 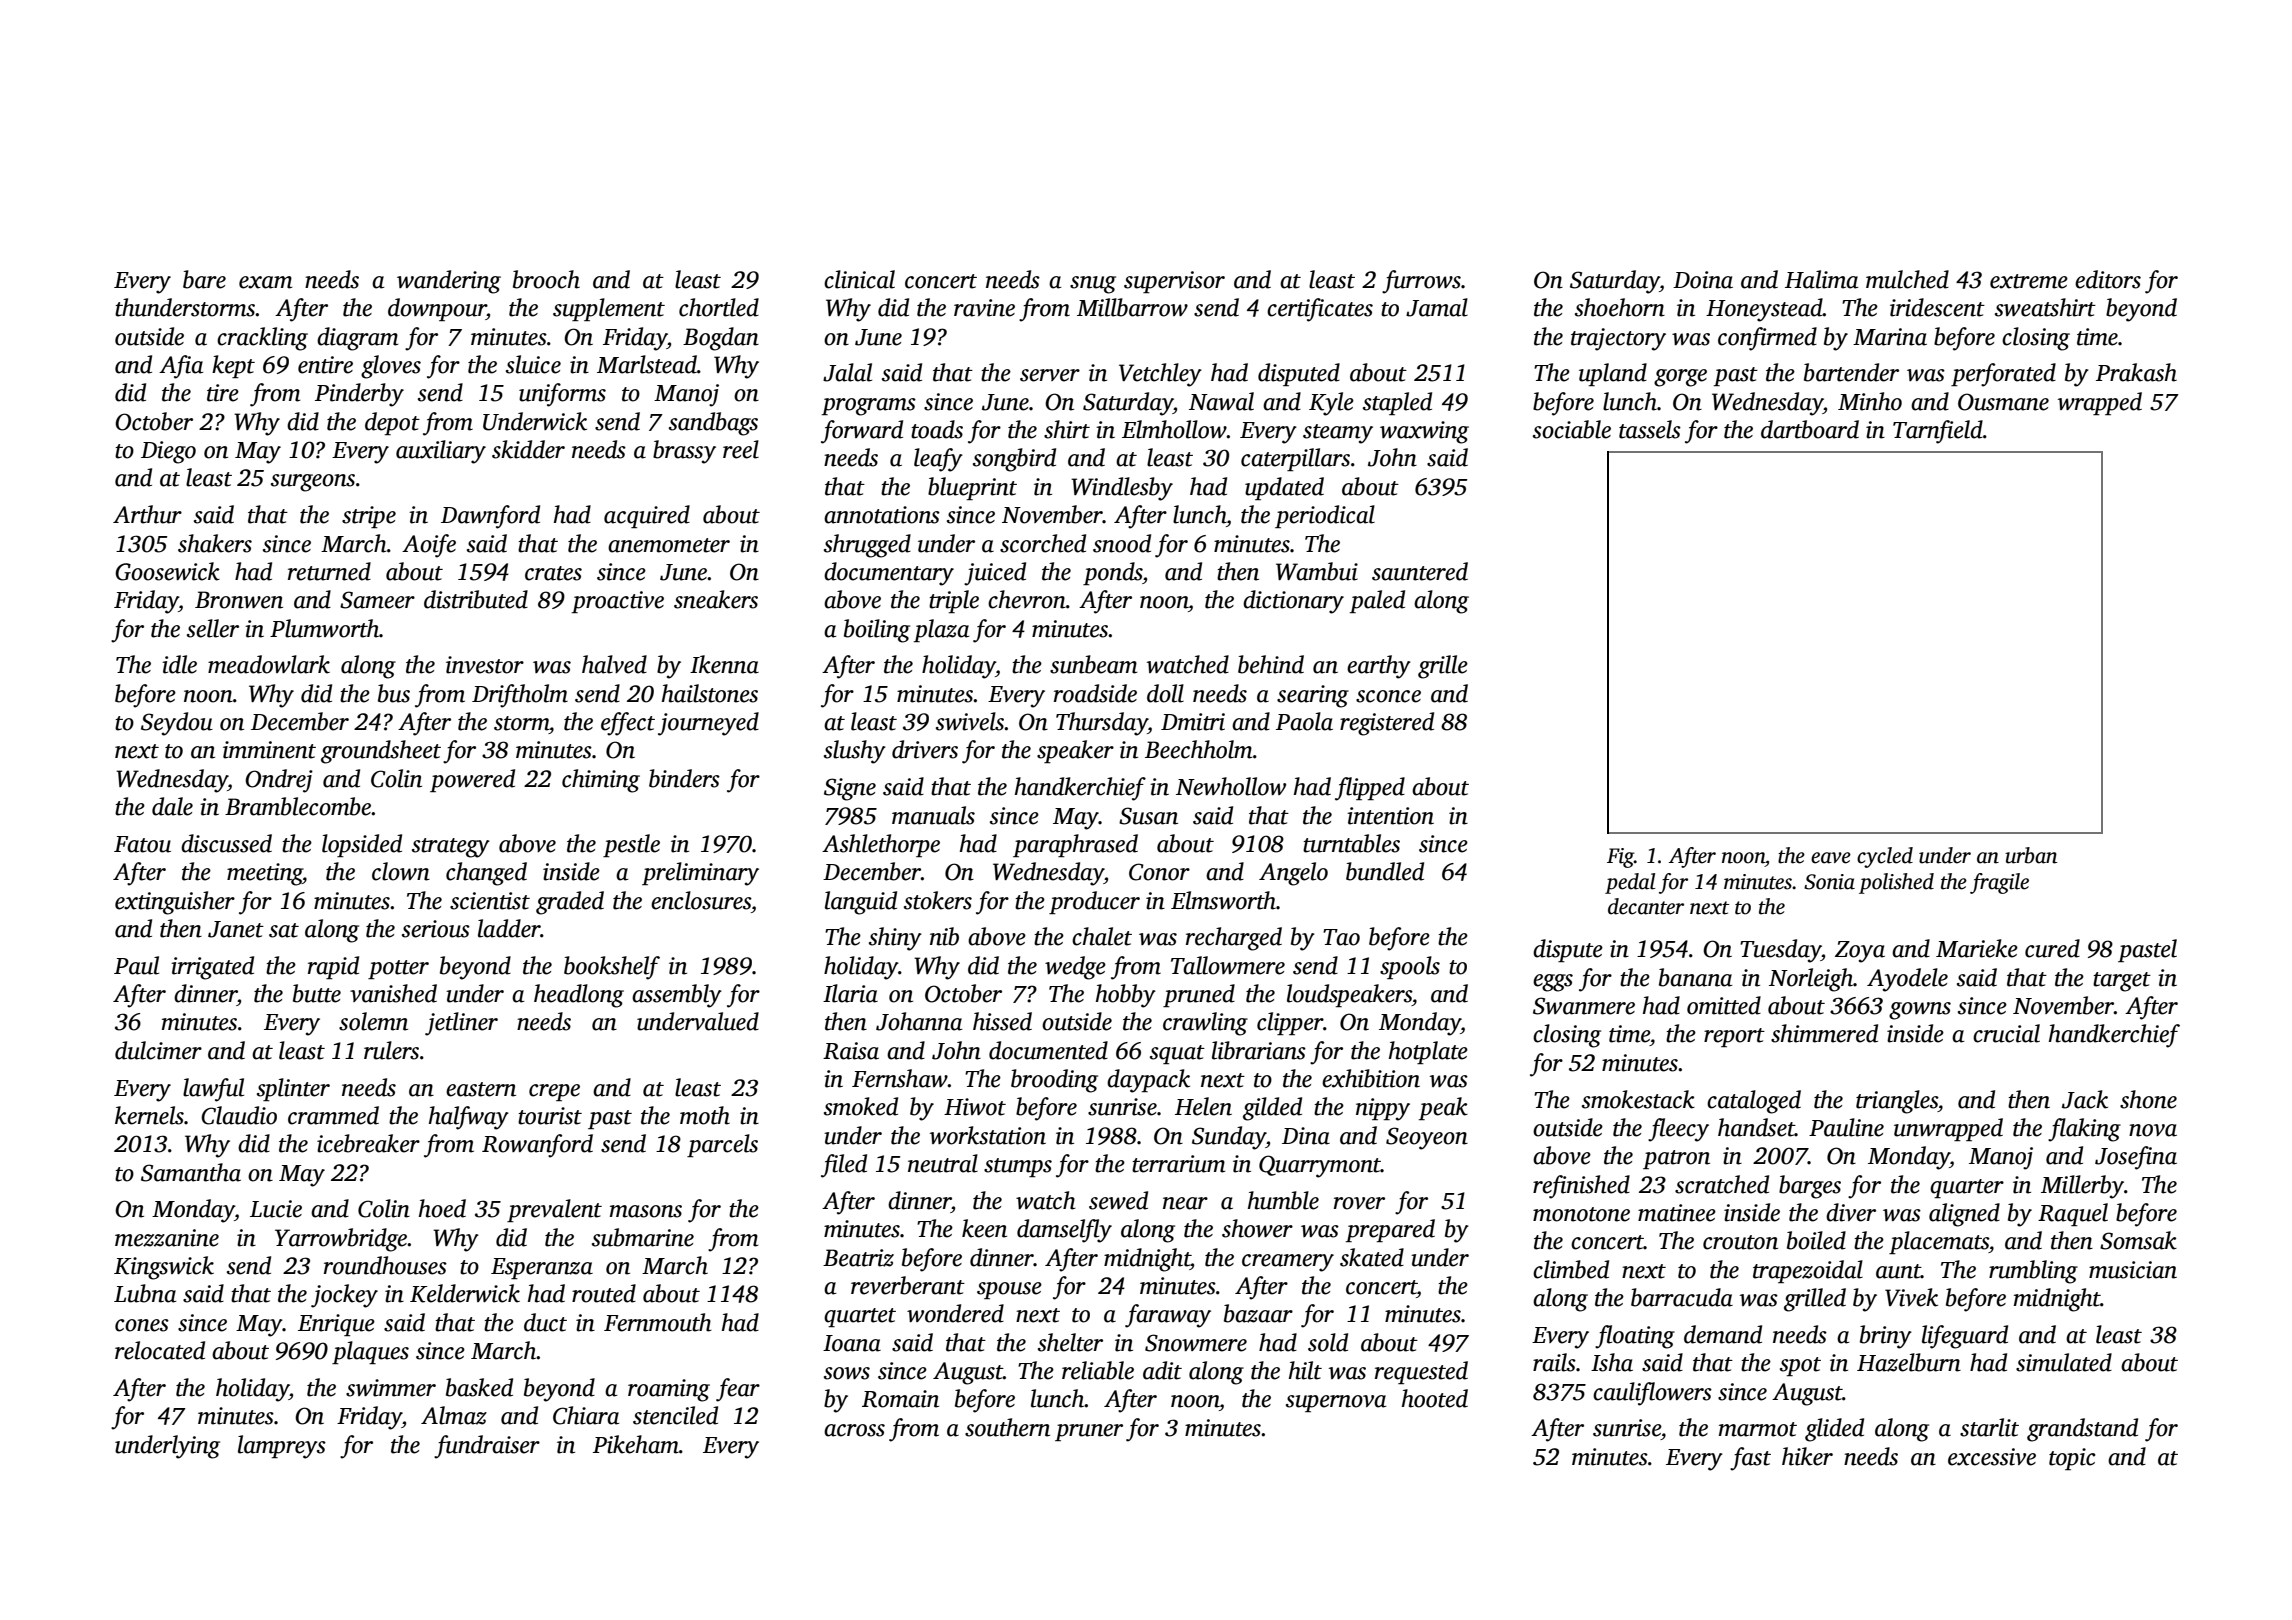 I want to click on editors, so click(x=2108, y=279).
